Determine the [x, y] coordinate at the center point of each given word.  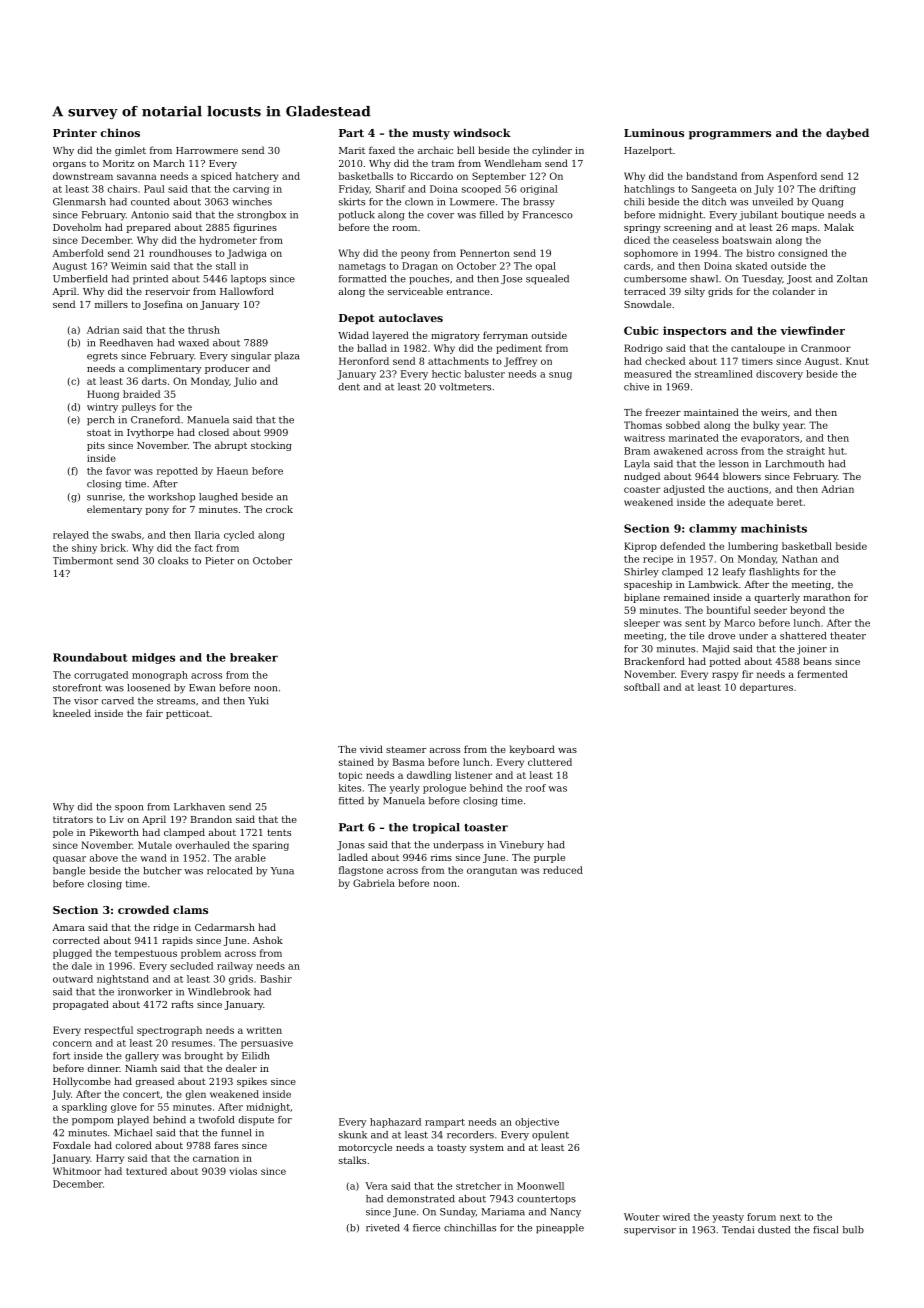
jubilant [758, 216]
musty [431, 134]
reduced [563, 870]
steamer [406, 749]
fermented [822, 674]
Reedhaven [126, 343]
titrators [73, 819]
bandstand [711, 176]
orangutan [492, 871]
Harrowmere [207, 150]
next [790, 1217]
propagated [81, 1005]
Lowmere [472, 202]
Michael [133, 1133]
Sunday [458, 1213]
